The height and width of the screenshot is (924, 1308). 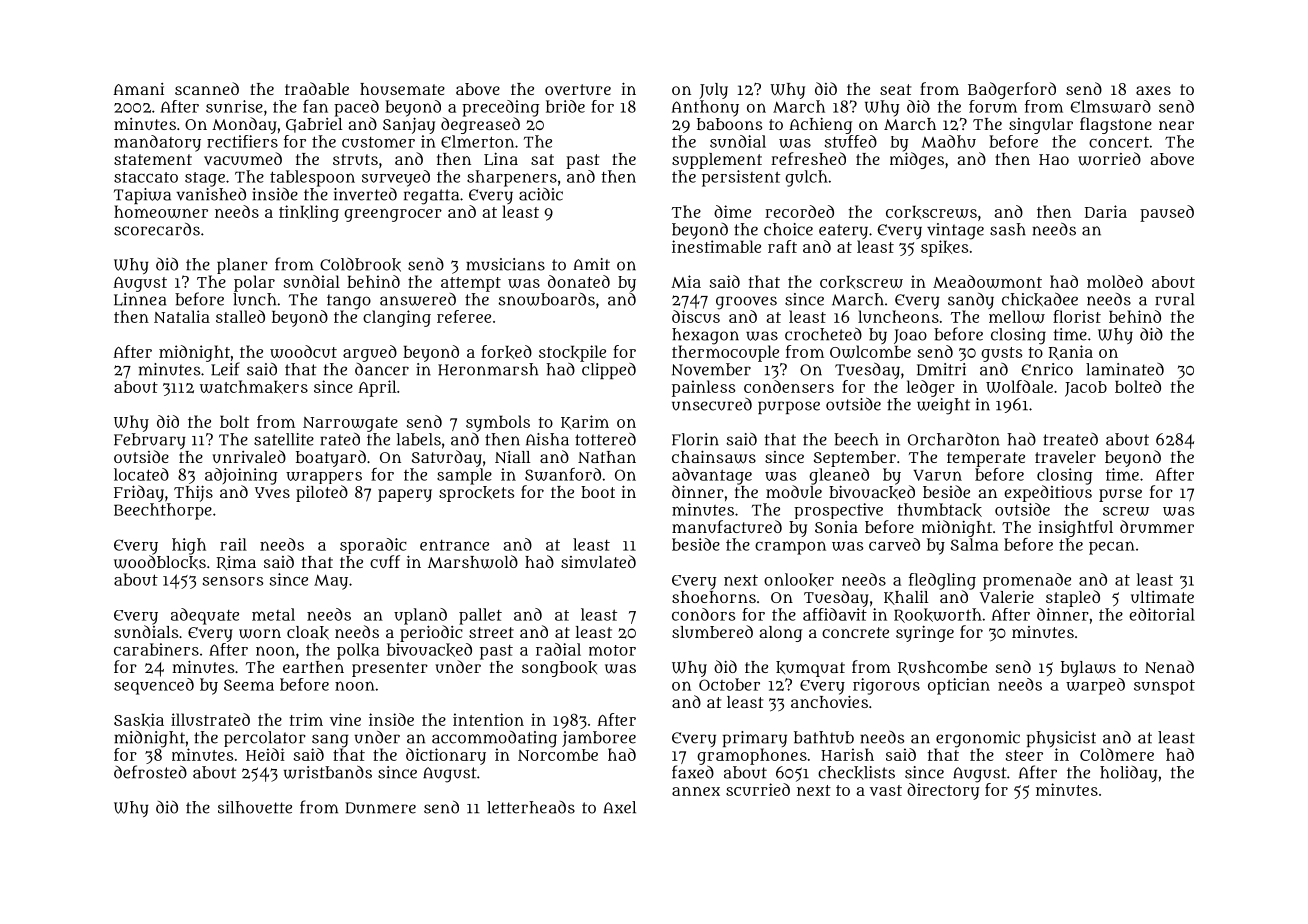 I want to click on Badgerford, so click(x=1012, y=90).
